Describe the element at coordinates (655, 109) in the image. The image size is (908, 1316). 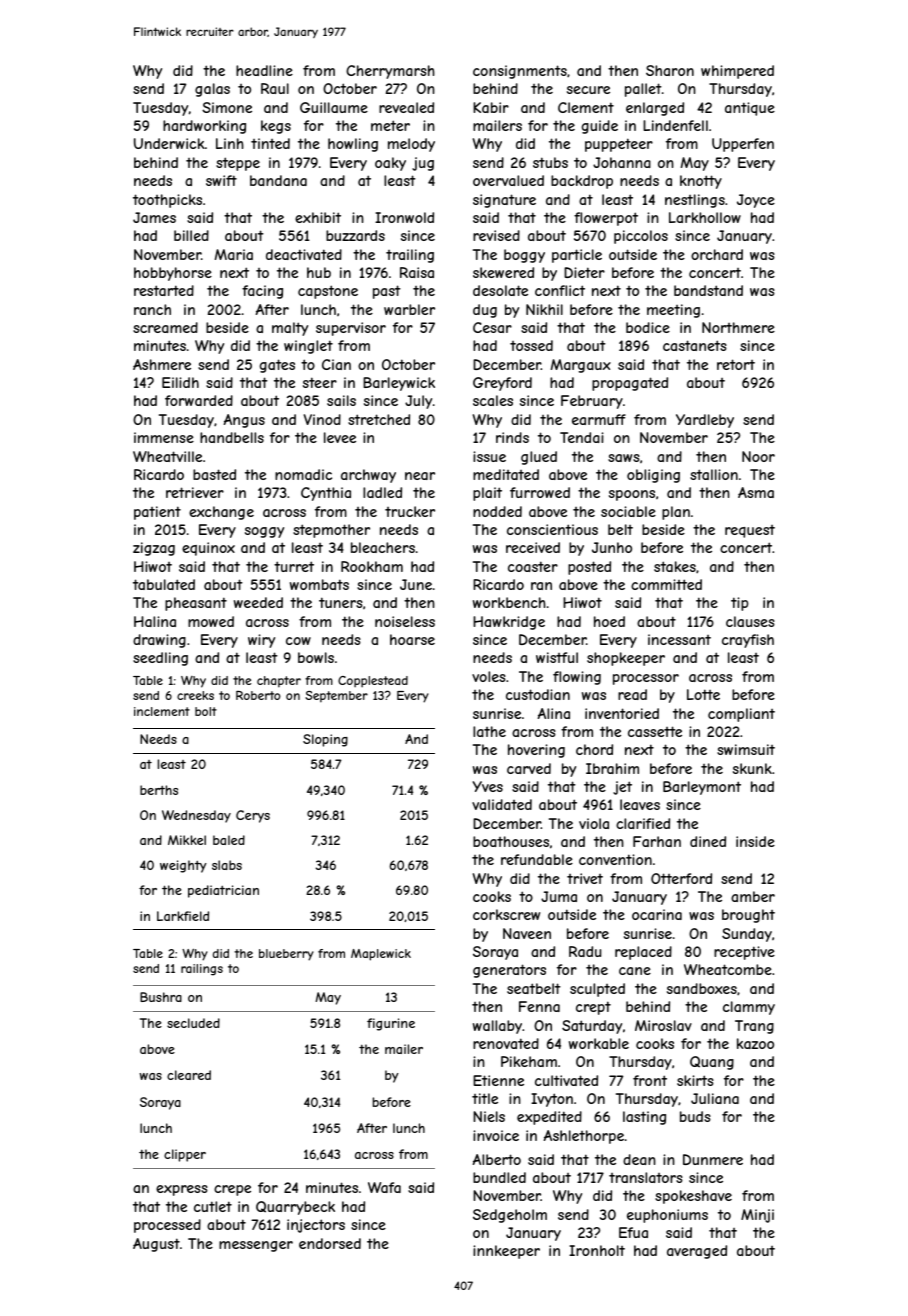
I see `enlarged` at that location.
